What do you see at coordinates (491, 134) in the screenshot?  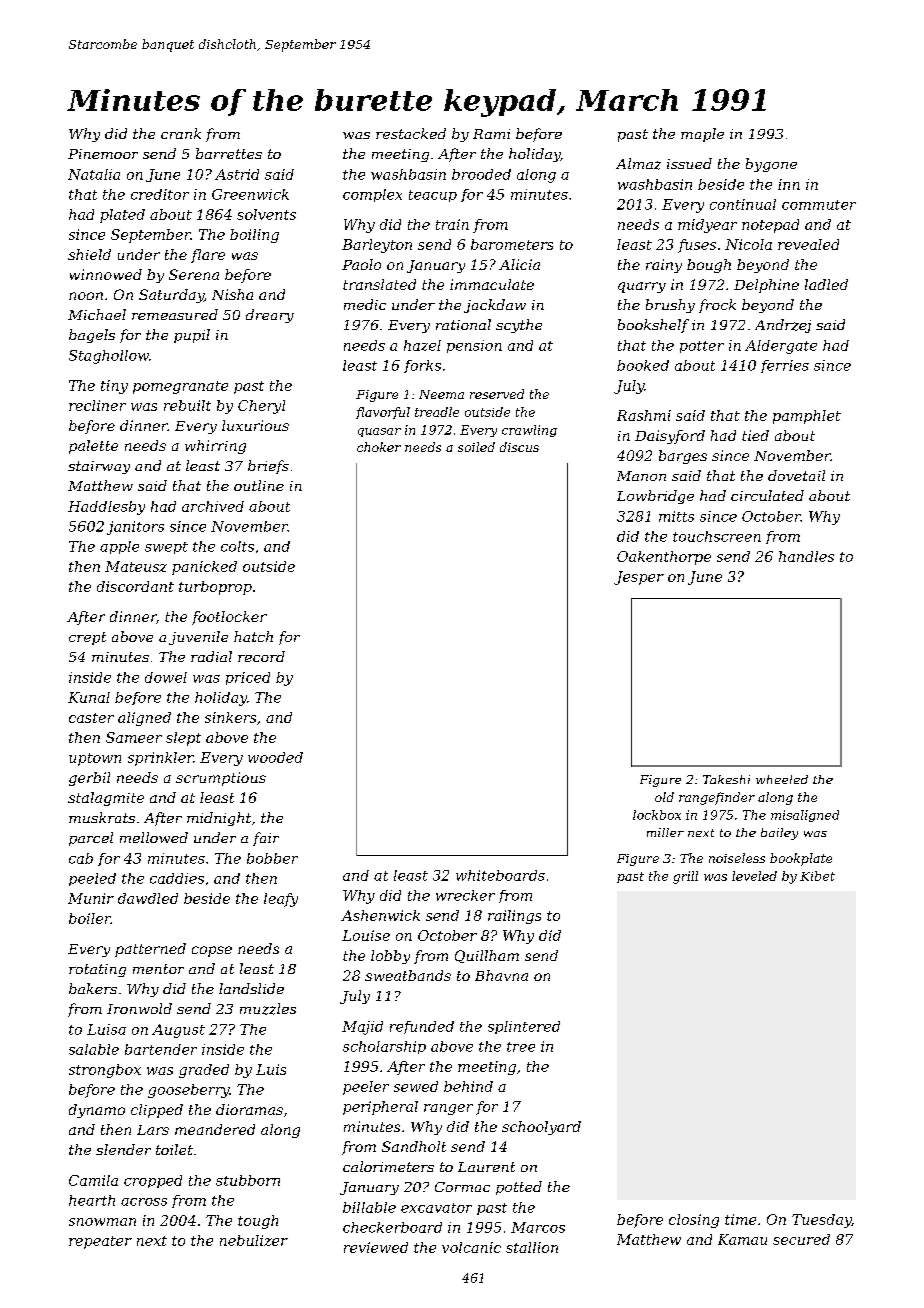 I see `Rami` at bounding box center [491, 134].
